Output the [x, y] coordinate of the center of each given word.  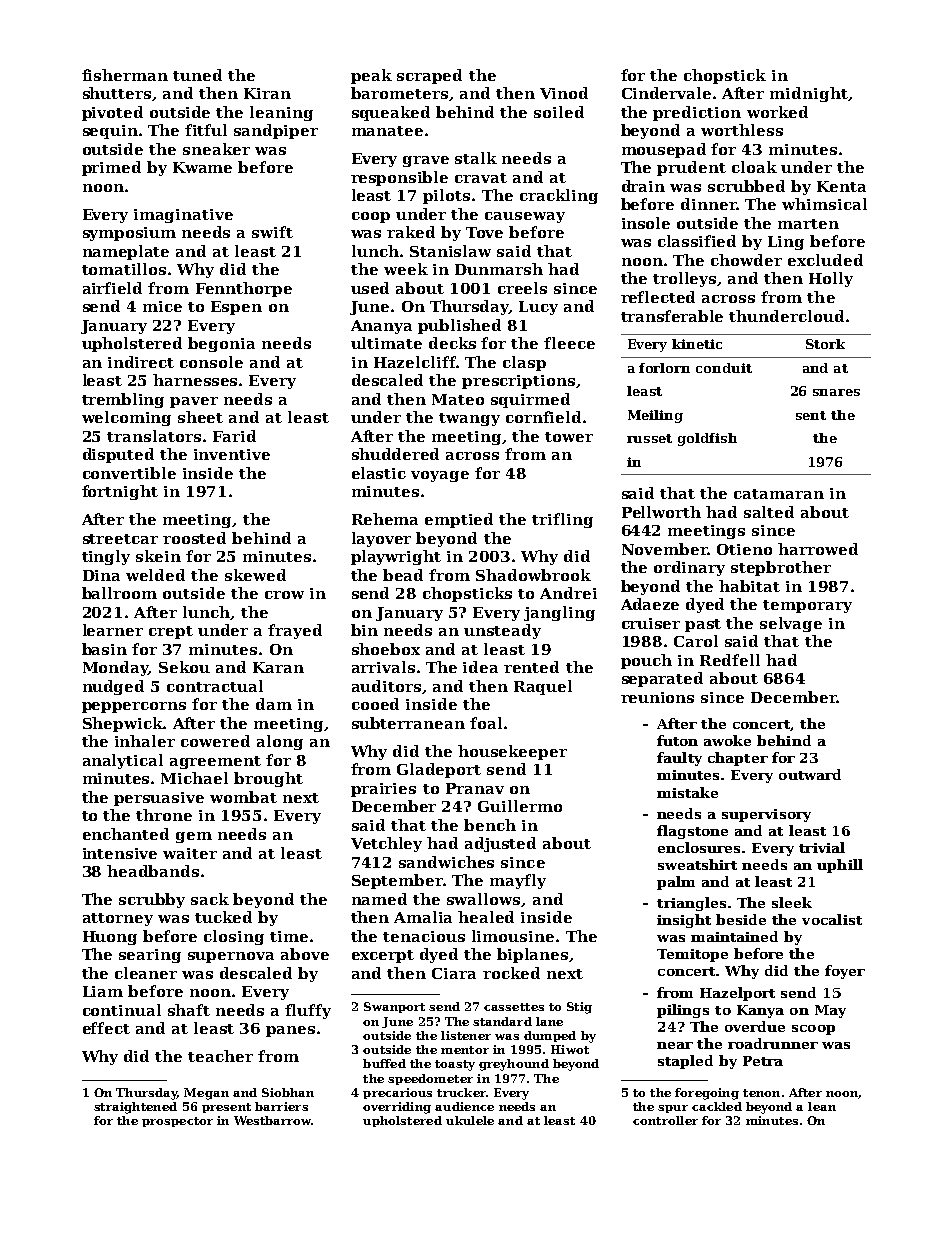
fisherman [125, 75]
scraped [429, 76]
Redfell [730, 660]
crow [284, 595]
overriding [397, 1108]
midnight [809, 94]
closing [234, 937]
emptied [459, 520]
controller [665, 1120]
